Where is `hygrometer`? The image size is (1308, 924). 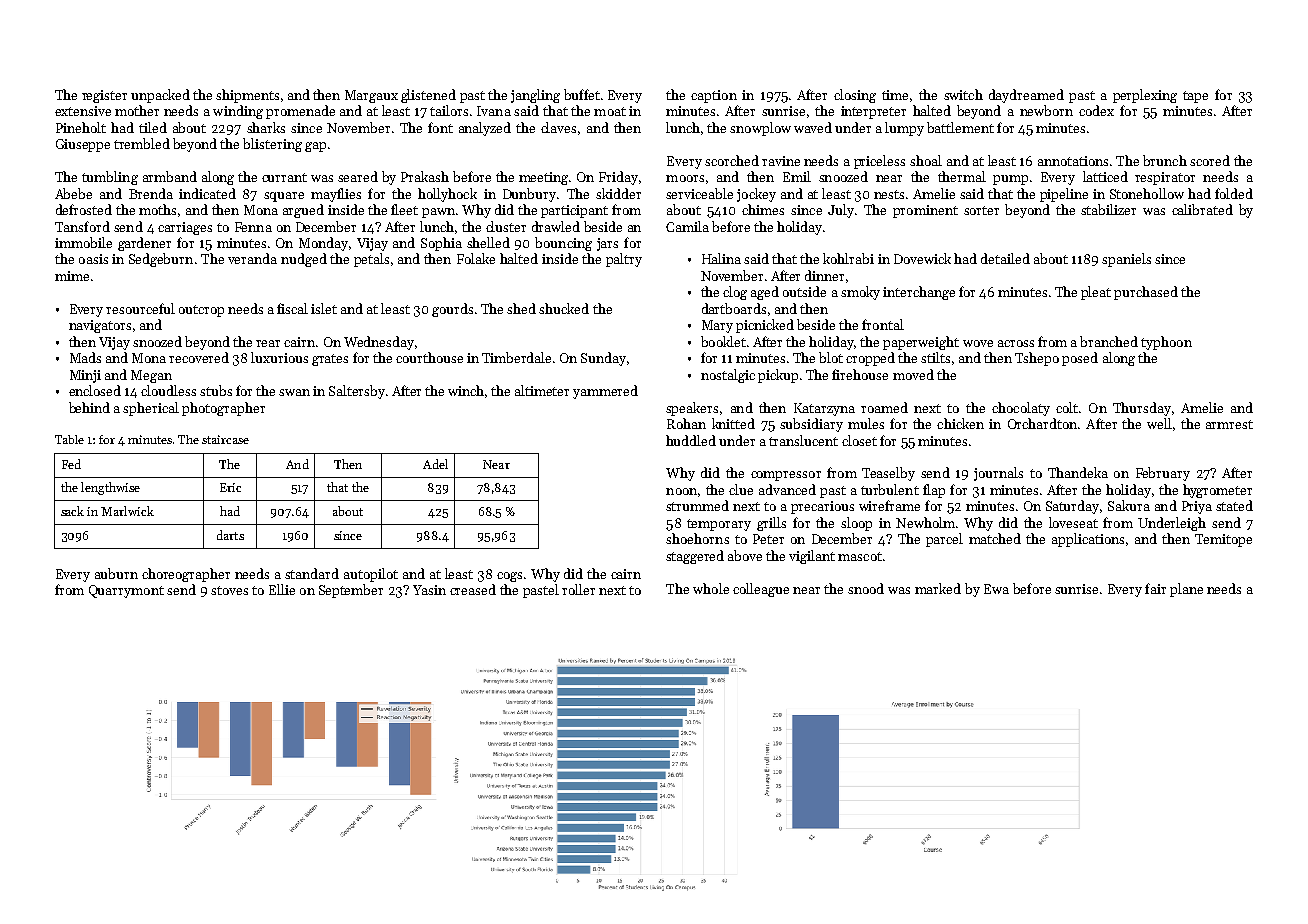 hygrometer is located at coordinates (1217, 491).
